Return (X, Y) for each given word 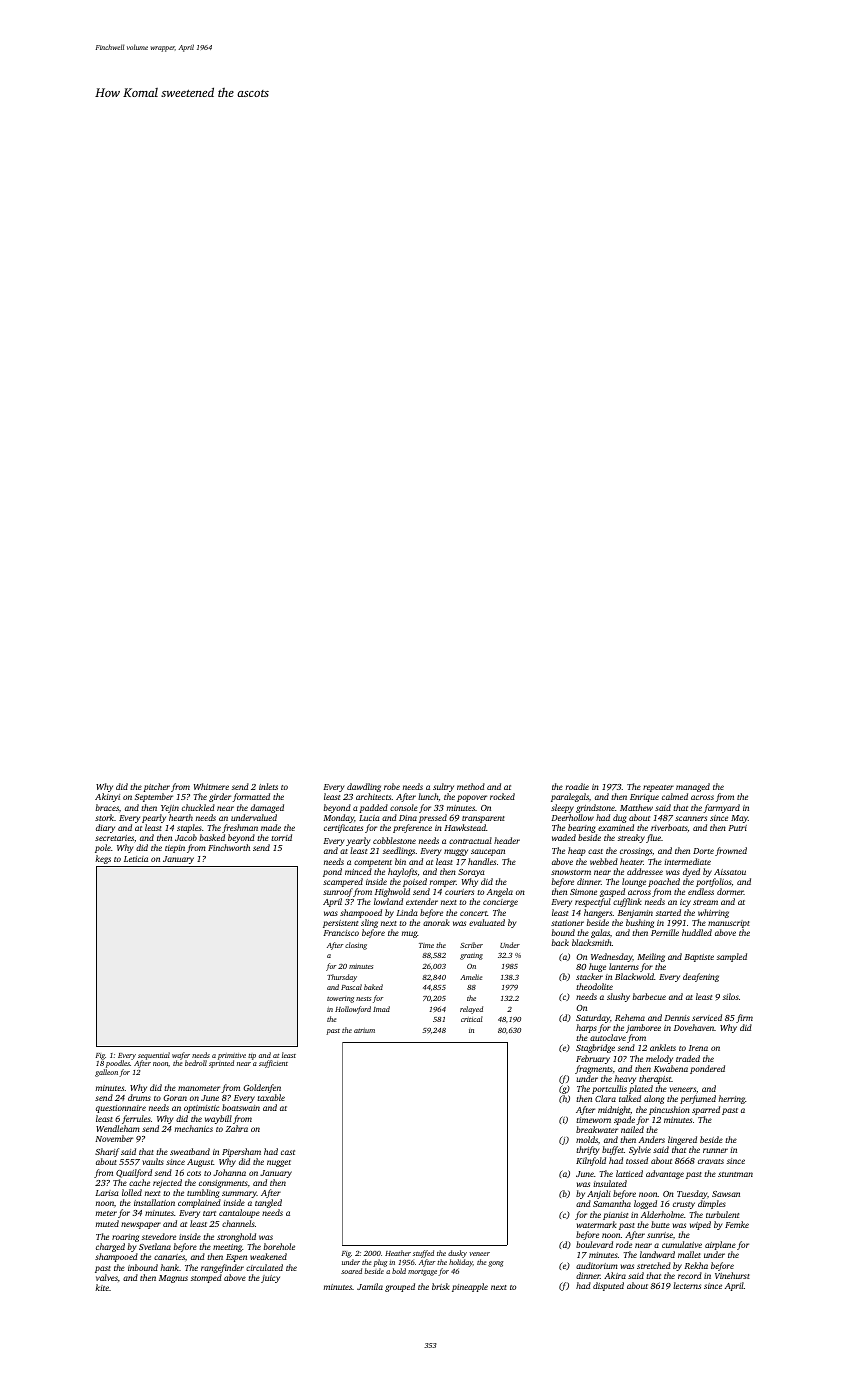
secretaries (114, 838)
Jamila (370, 1286)
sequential (154, 1056)
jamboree (643, 1028)
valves (107, 1277)
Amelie (471, 977)
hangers (598, 913)
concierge (500, 903)
